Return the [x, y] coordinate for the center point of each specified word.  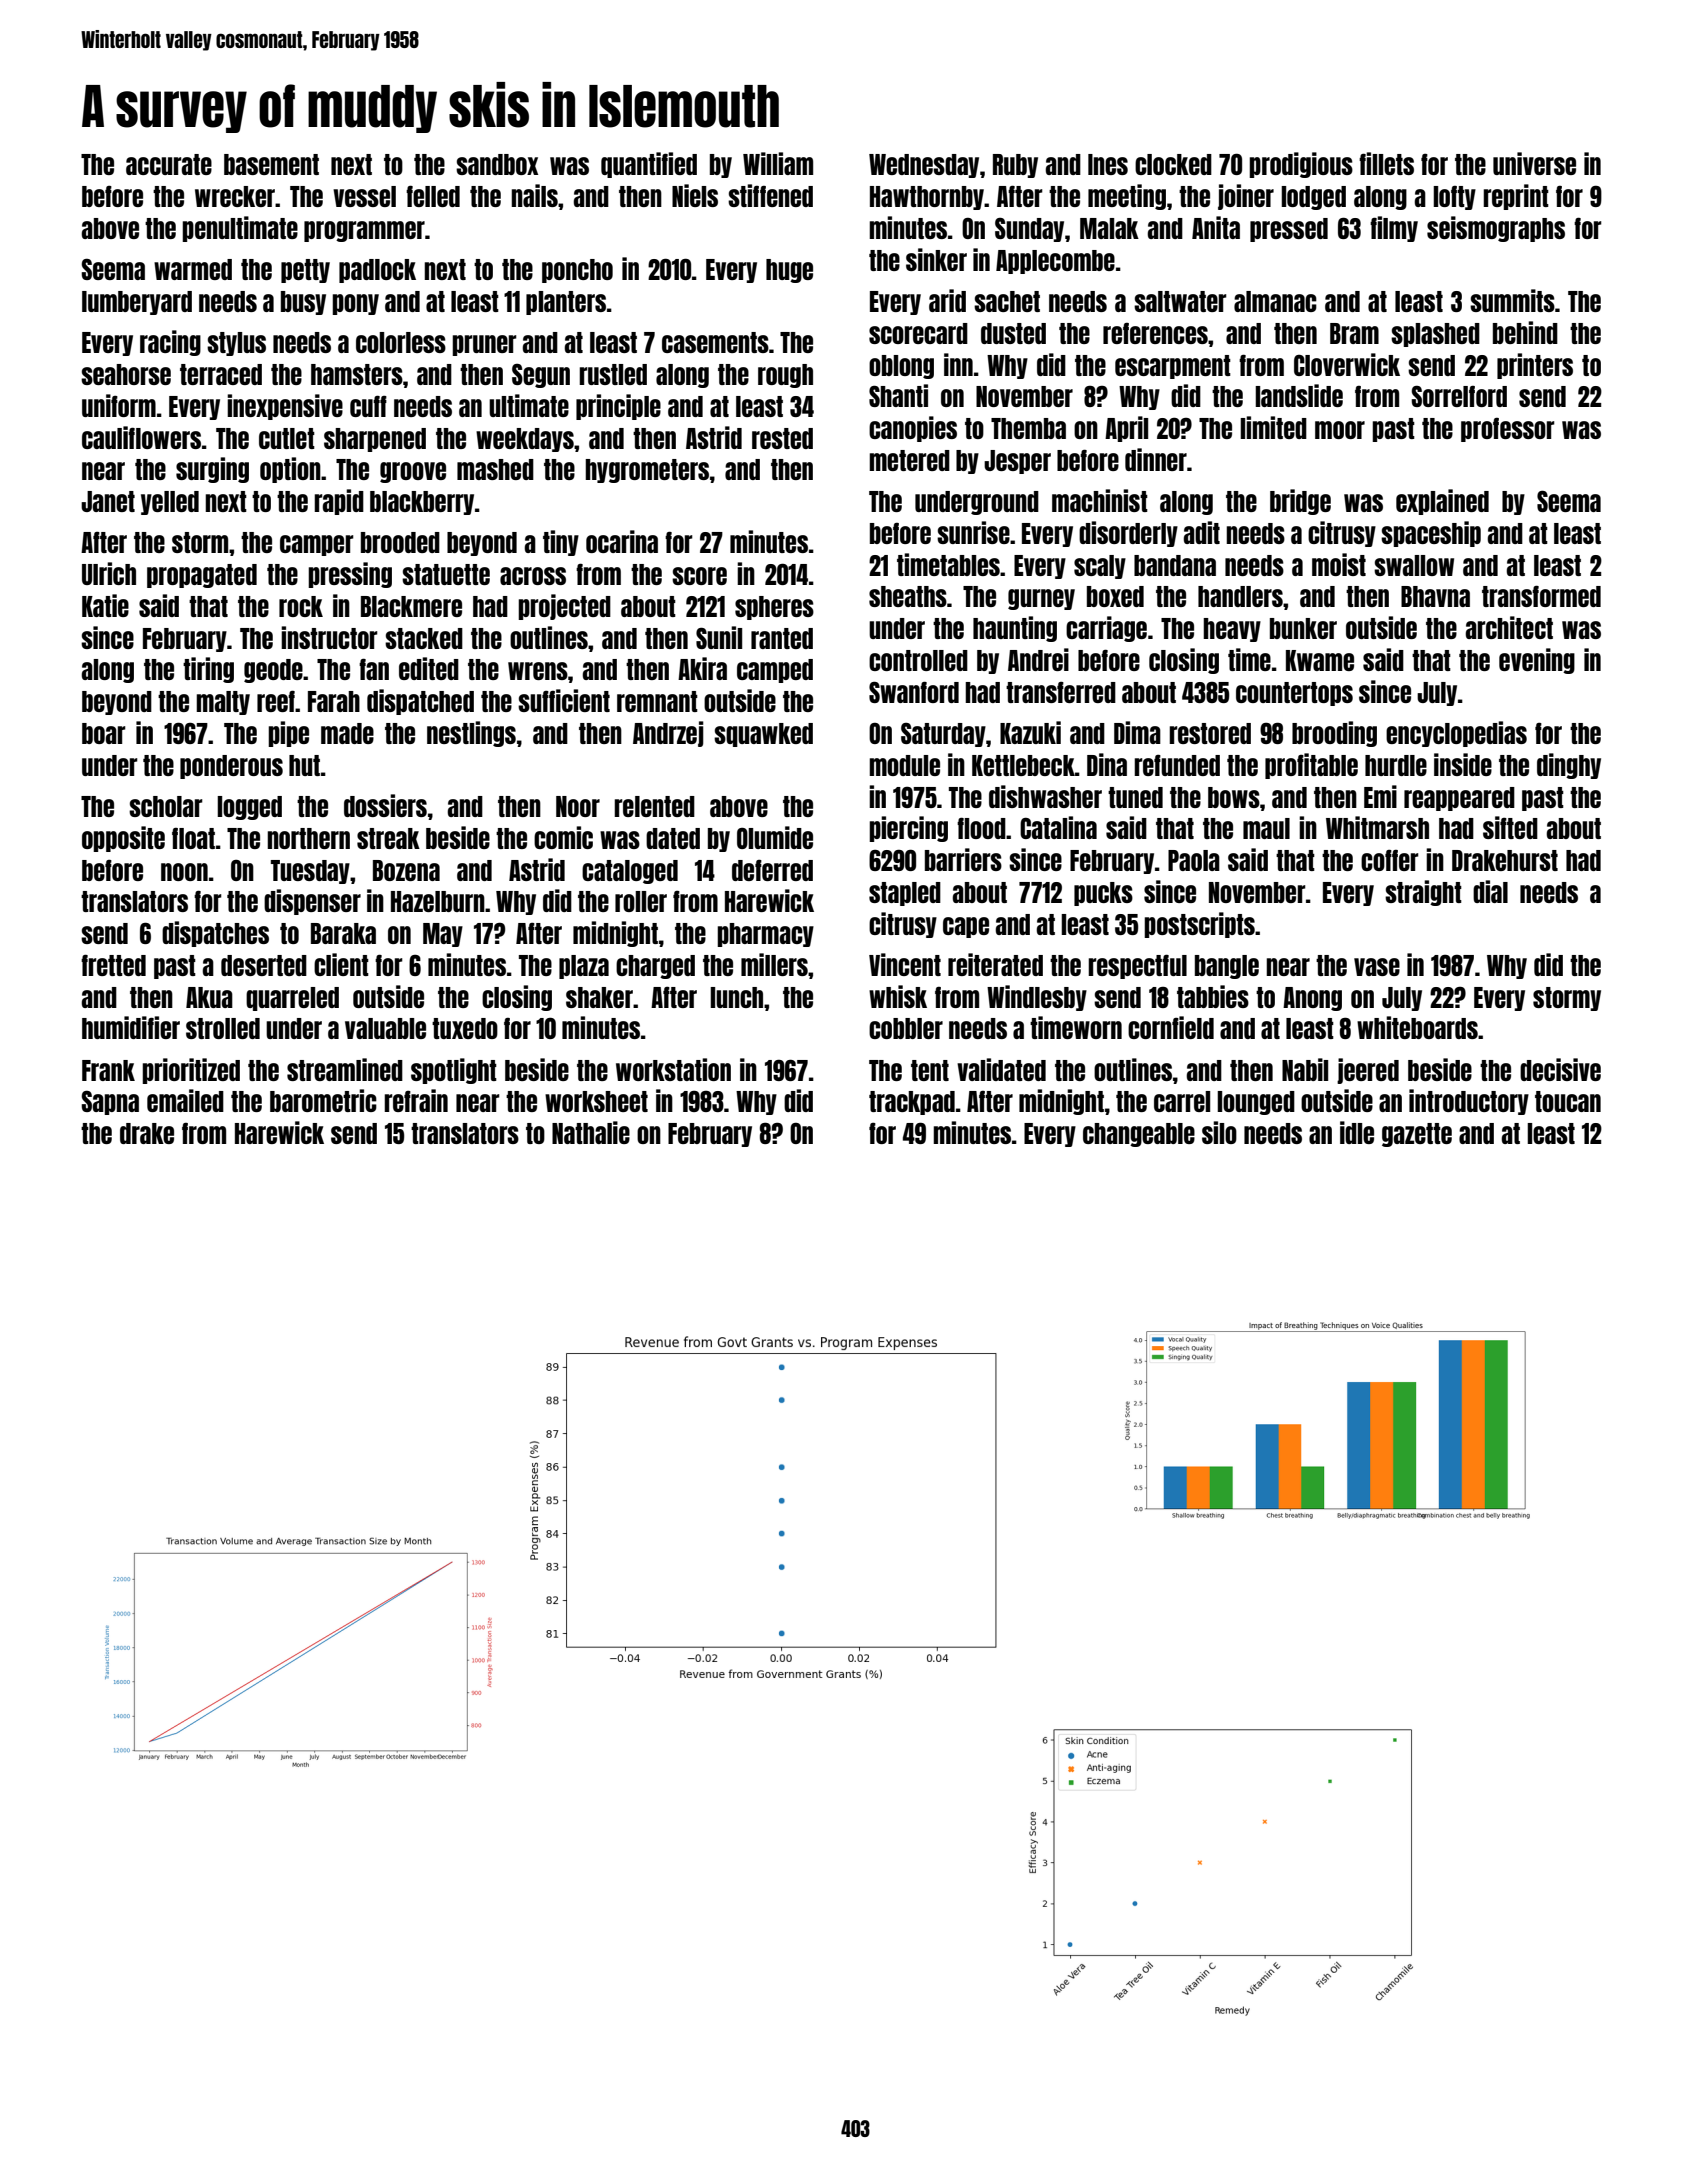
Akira [702, 668]
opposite [123, 839]
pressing [350, 575]
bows [1234, 797]
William [778, 163]
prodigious [1301, 165]
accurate [169, 164]
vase [1377, 967]
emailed [185, 1100]
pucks [1103, 894]
